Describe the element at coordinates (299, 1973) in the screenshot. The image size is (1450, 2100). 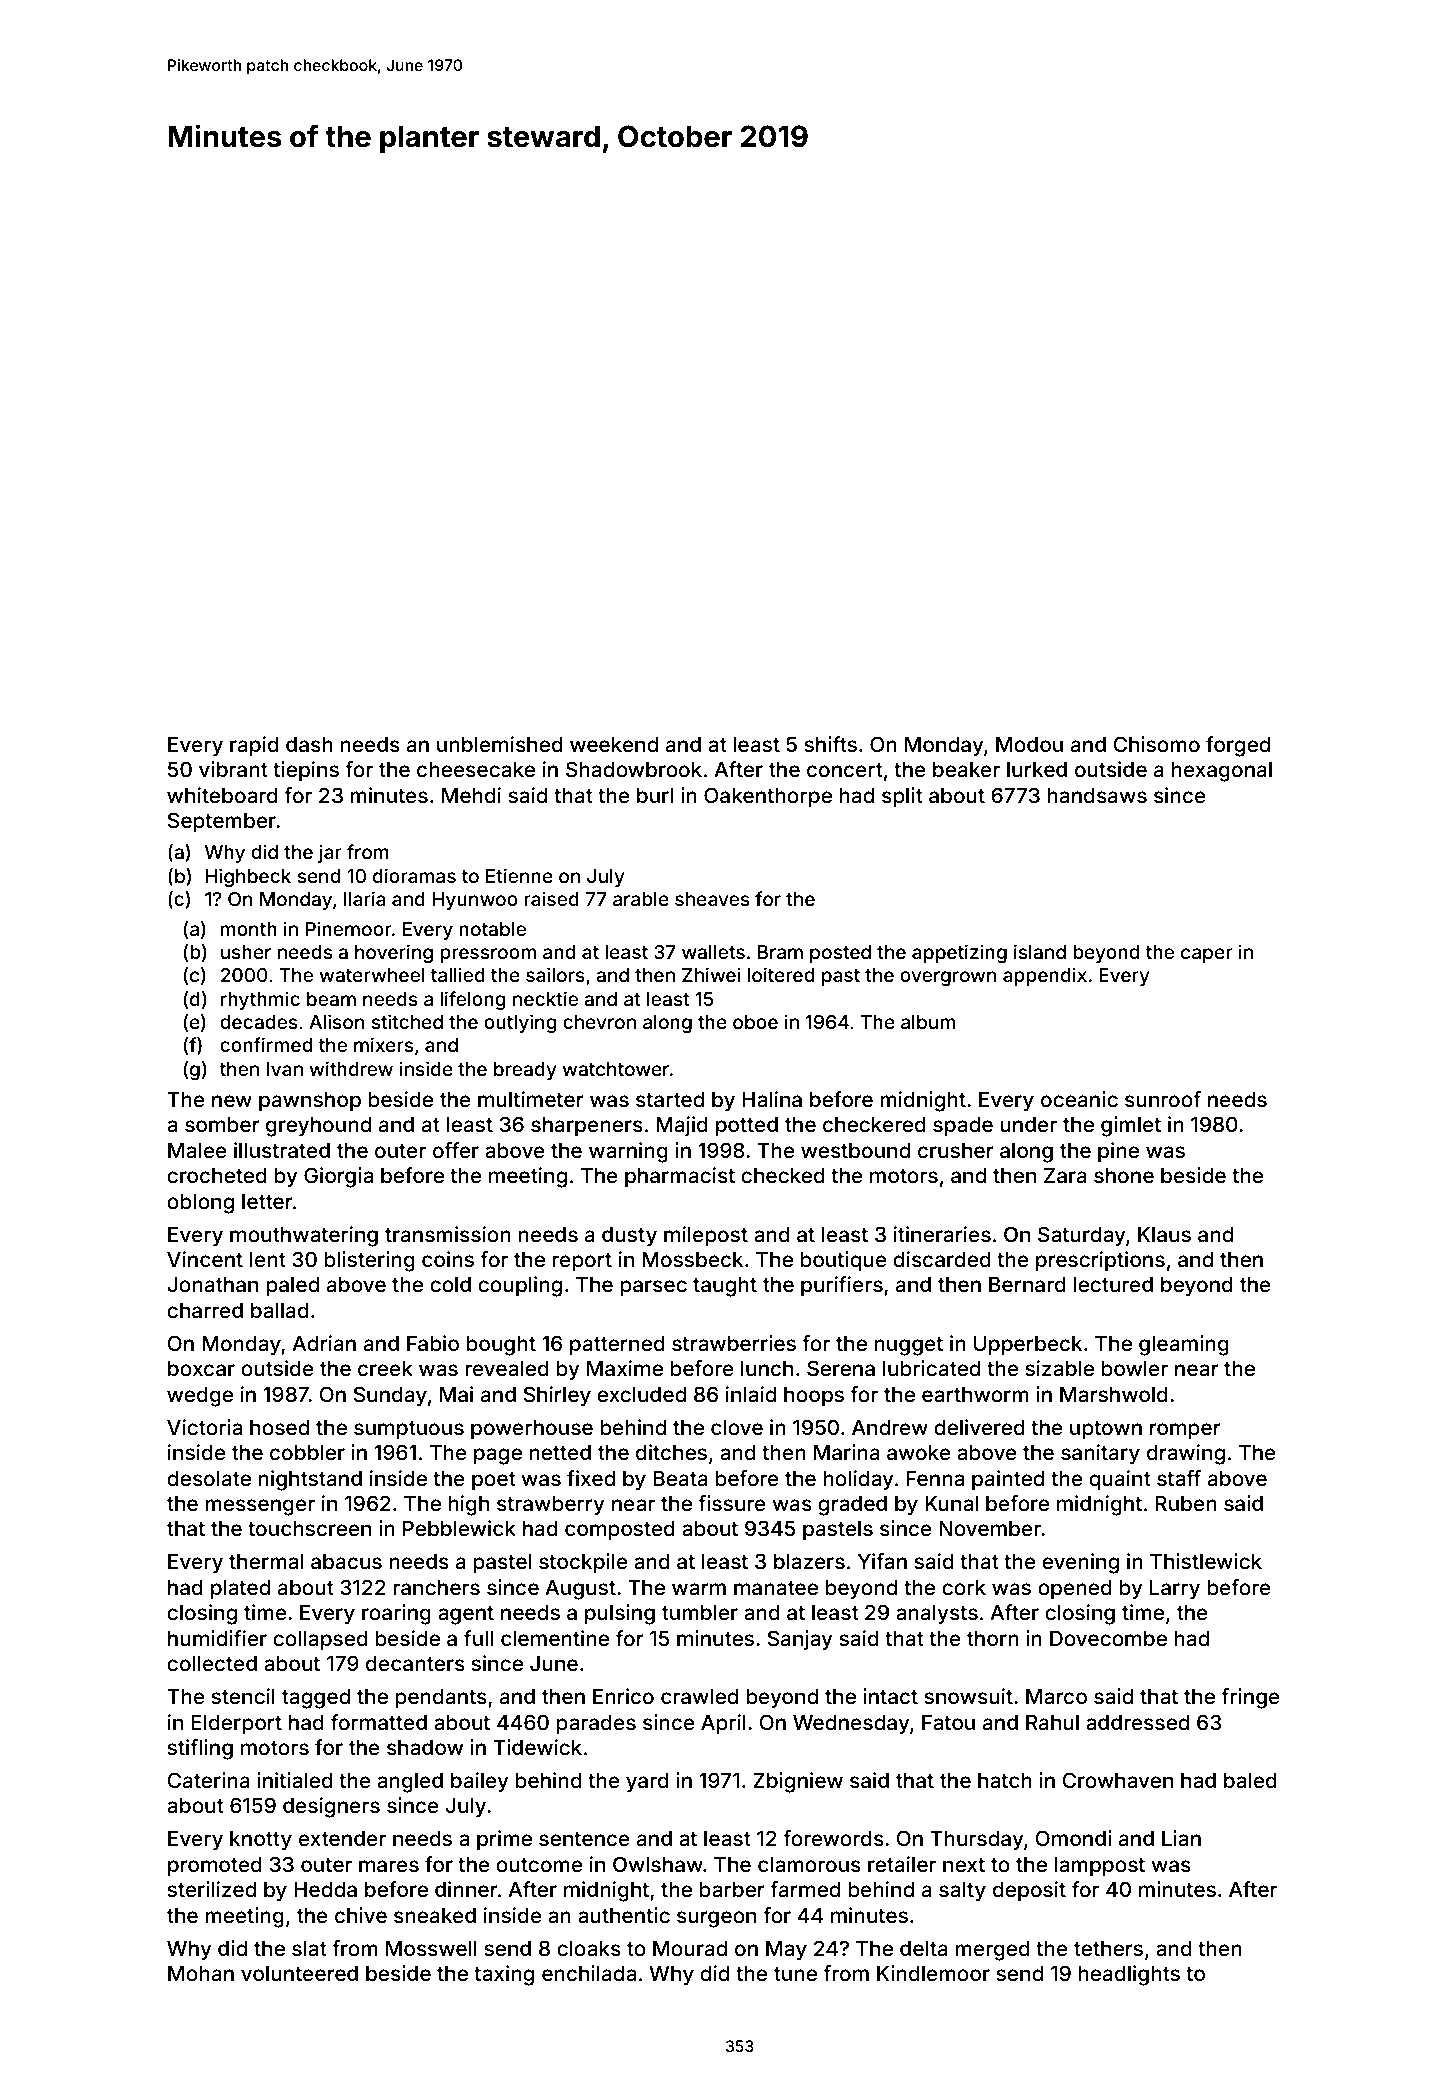
I see `volunteered` at that location.
